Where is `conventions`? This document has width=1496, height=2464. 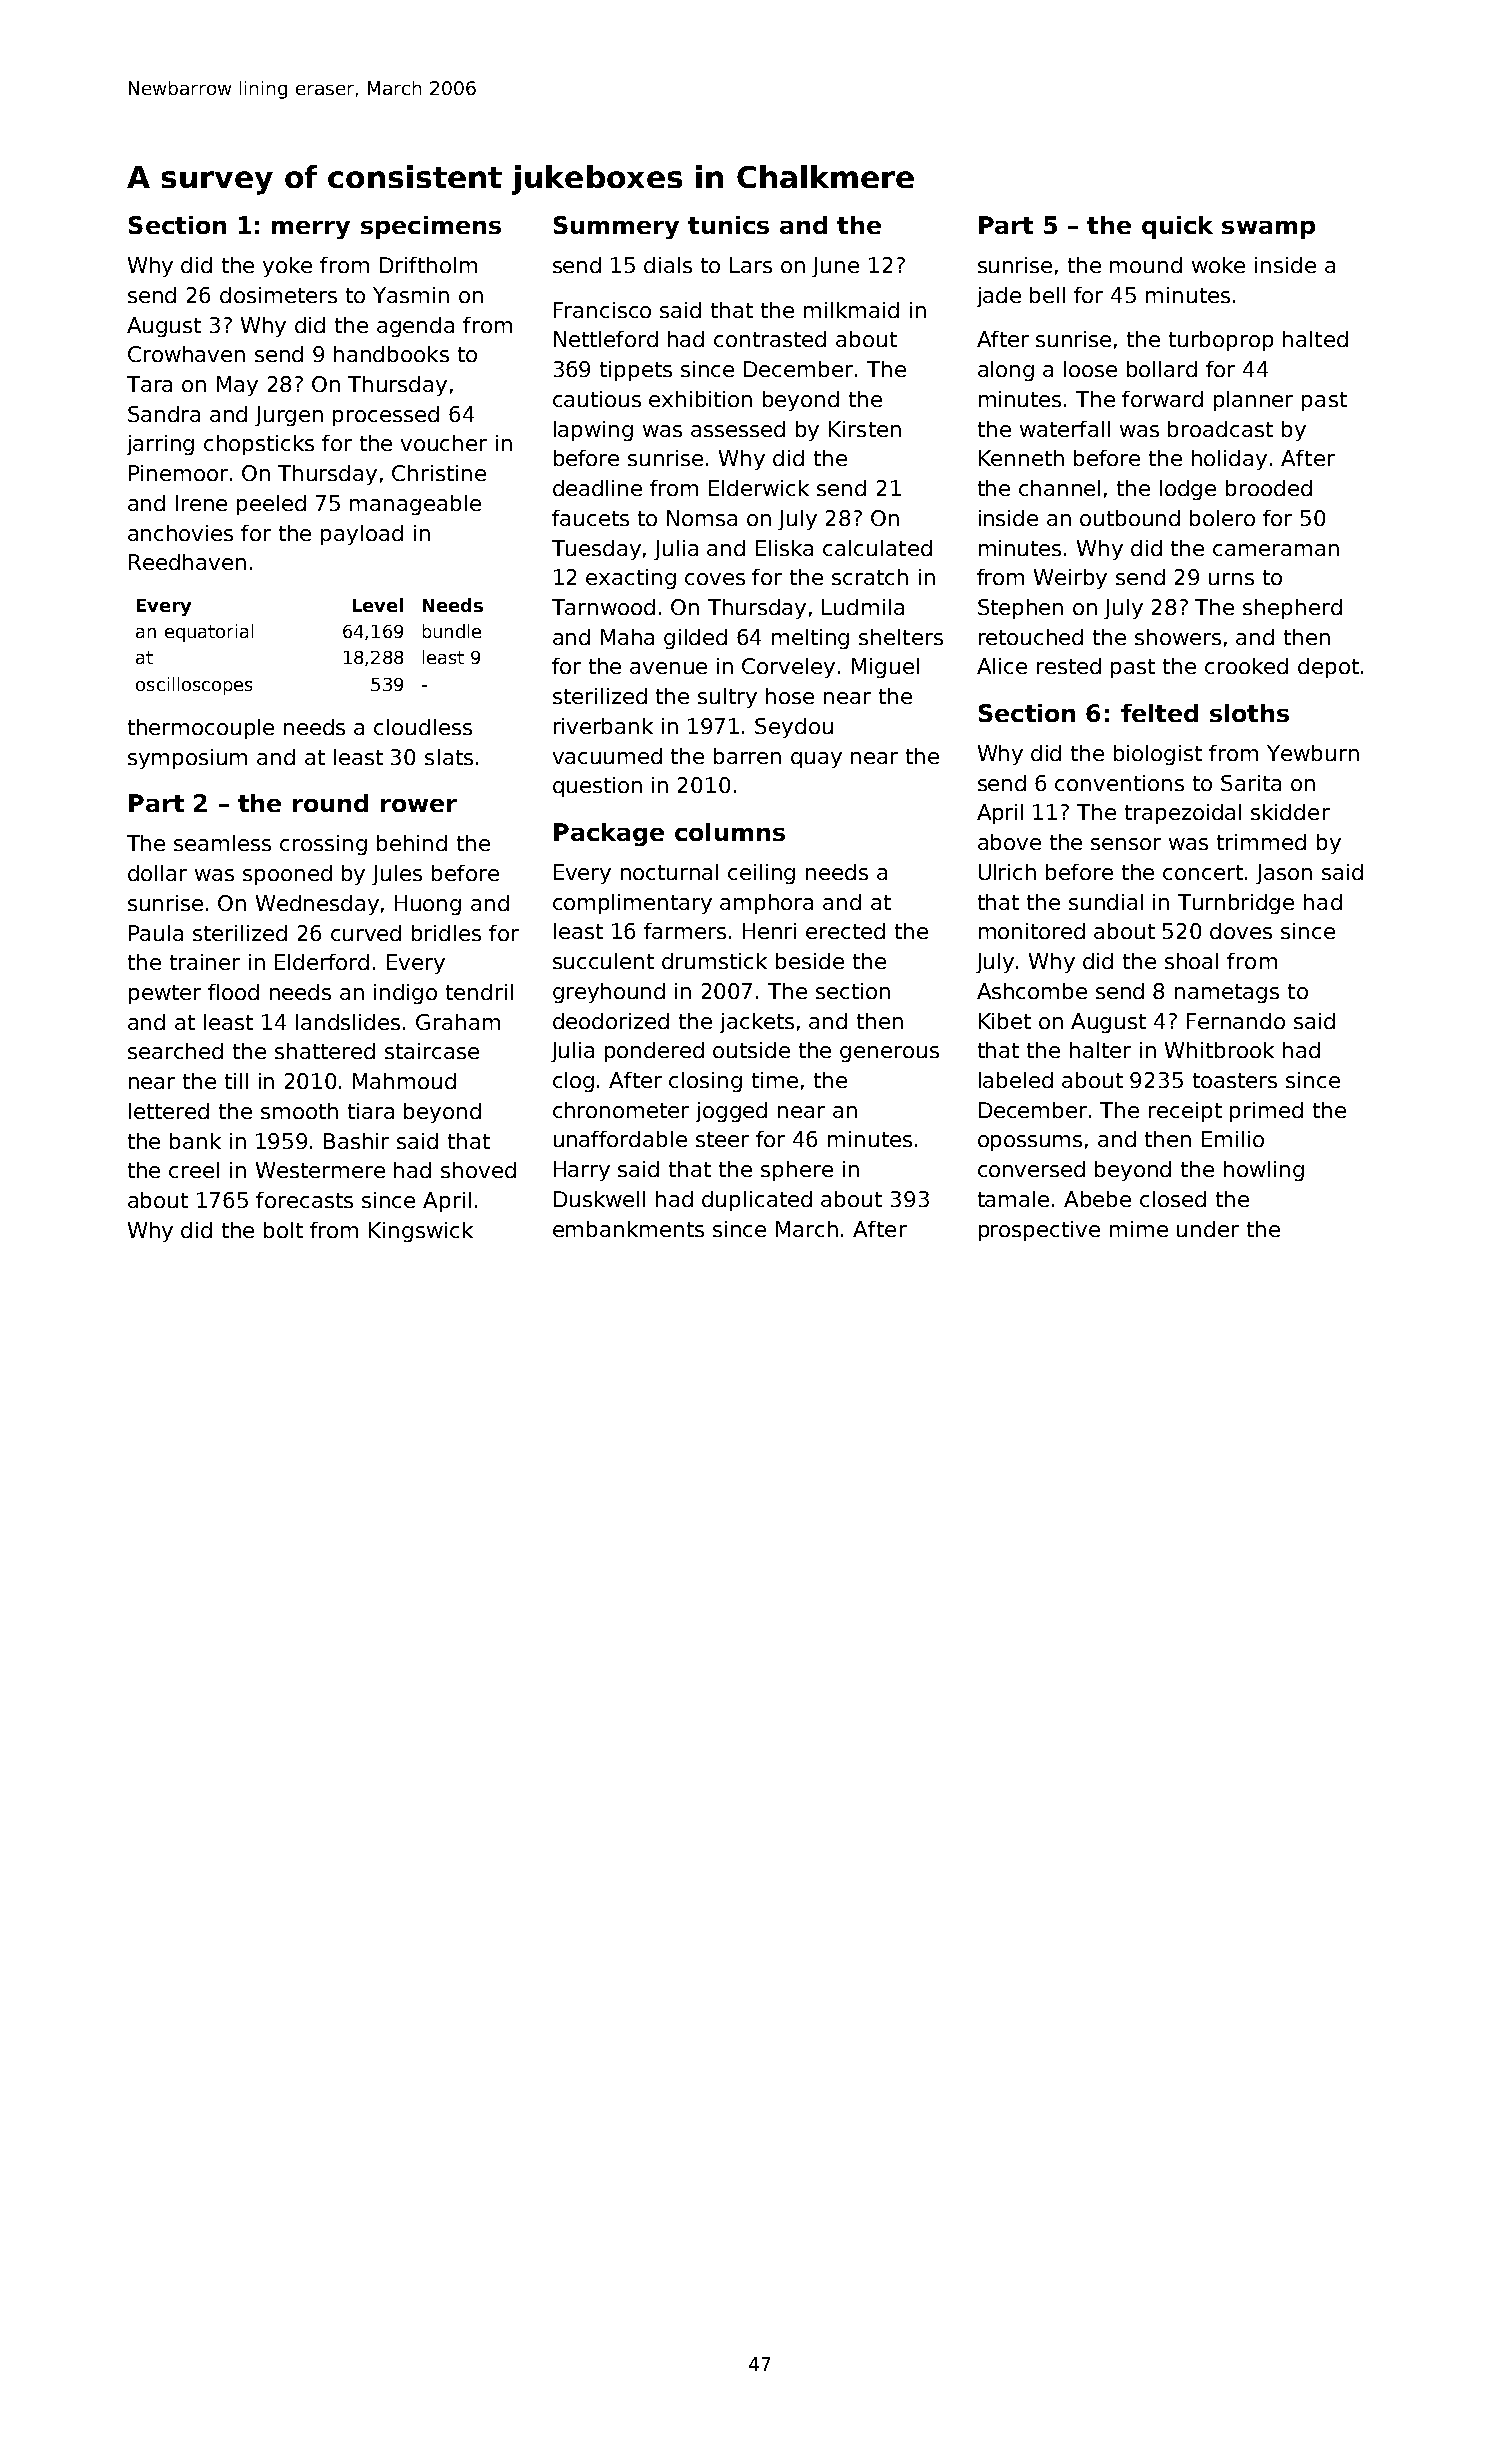 conventions is located at coordinates (1119, 783).
